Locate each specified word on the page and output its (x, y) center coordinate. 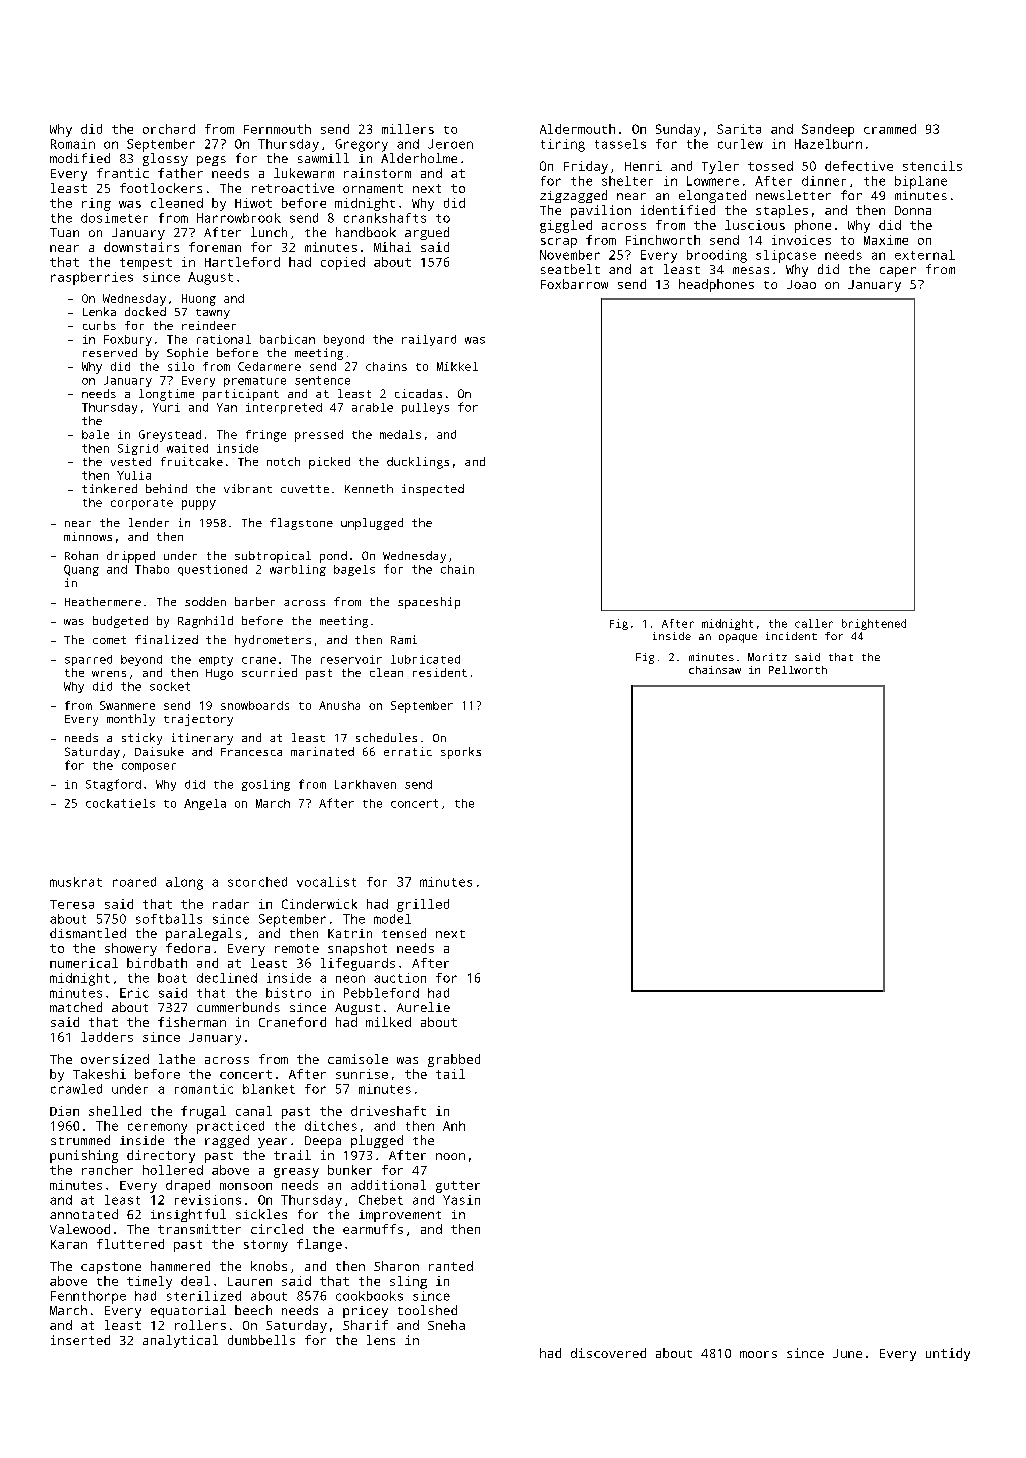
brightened (874, 624)
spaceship (429, 603)
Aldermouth (577, 129)
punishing (84, 1156)
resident (440, 672)
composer (149, 767)
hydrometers (273, 641)
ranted (451, 1266)
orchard (169, 129)
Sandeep (828, 130)
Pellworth (798, 670)
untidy (948, 1354)
